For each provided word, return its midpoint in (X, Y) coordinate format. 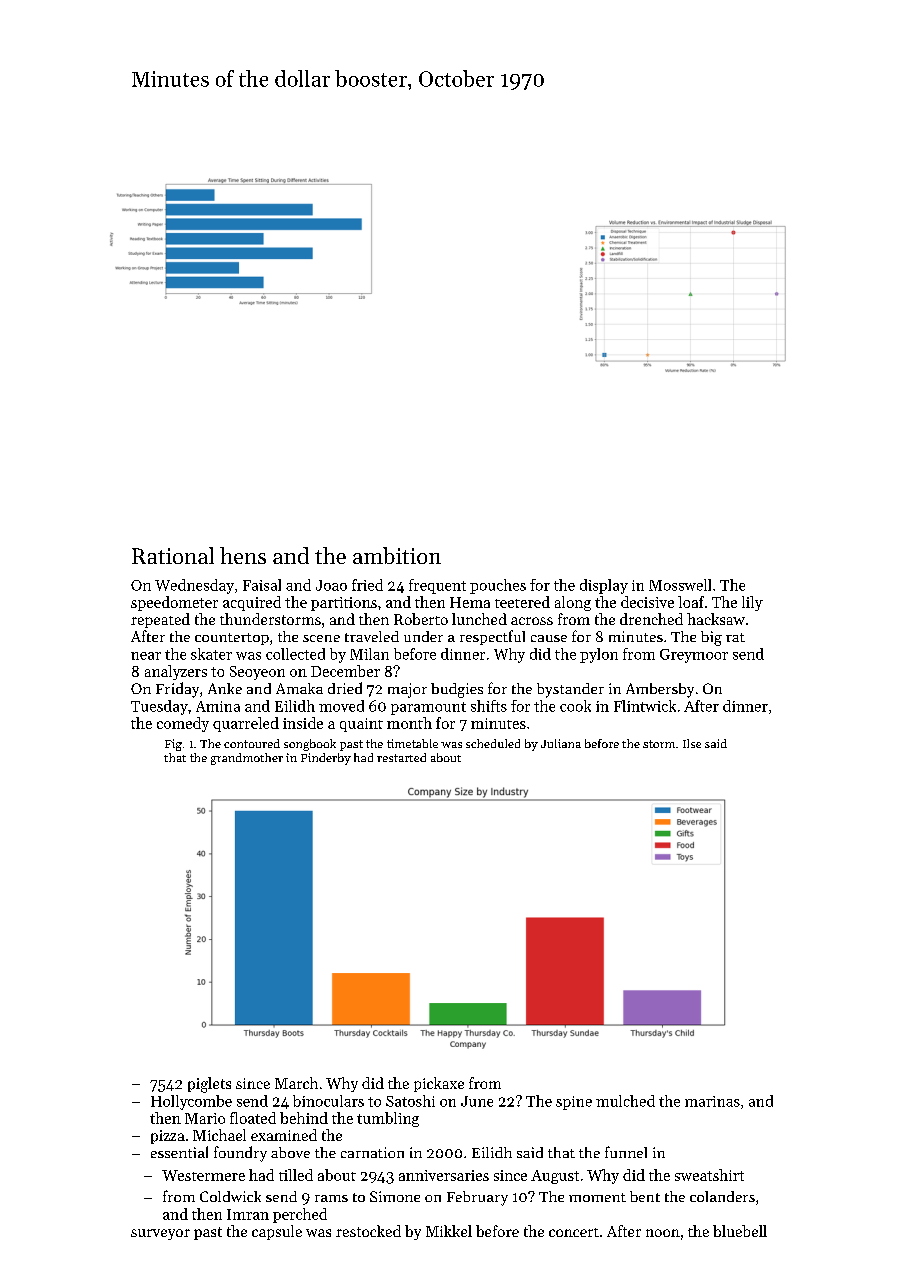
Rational (173, 555)
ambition (397, 555)
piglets (209, 1085)
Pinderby (326, 759)
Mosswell (680, 585)
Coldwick (230, 1196)
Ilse (692, 743)
